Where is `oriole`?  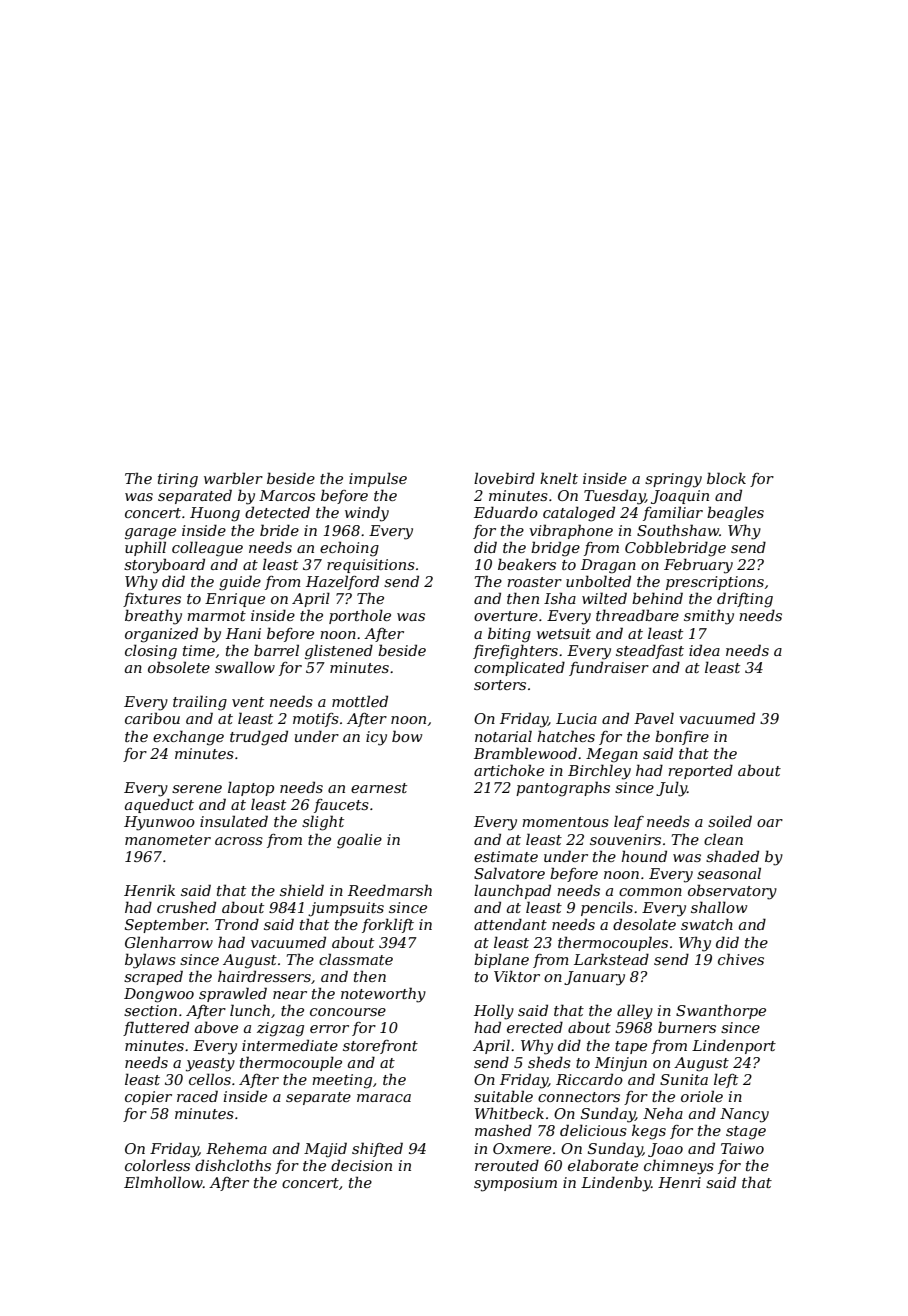
oriole is located at coordinates (702, 1096).
